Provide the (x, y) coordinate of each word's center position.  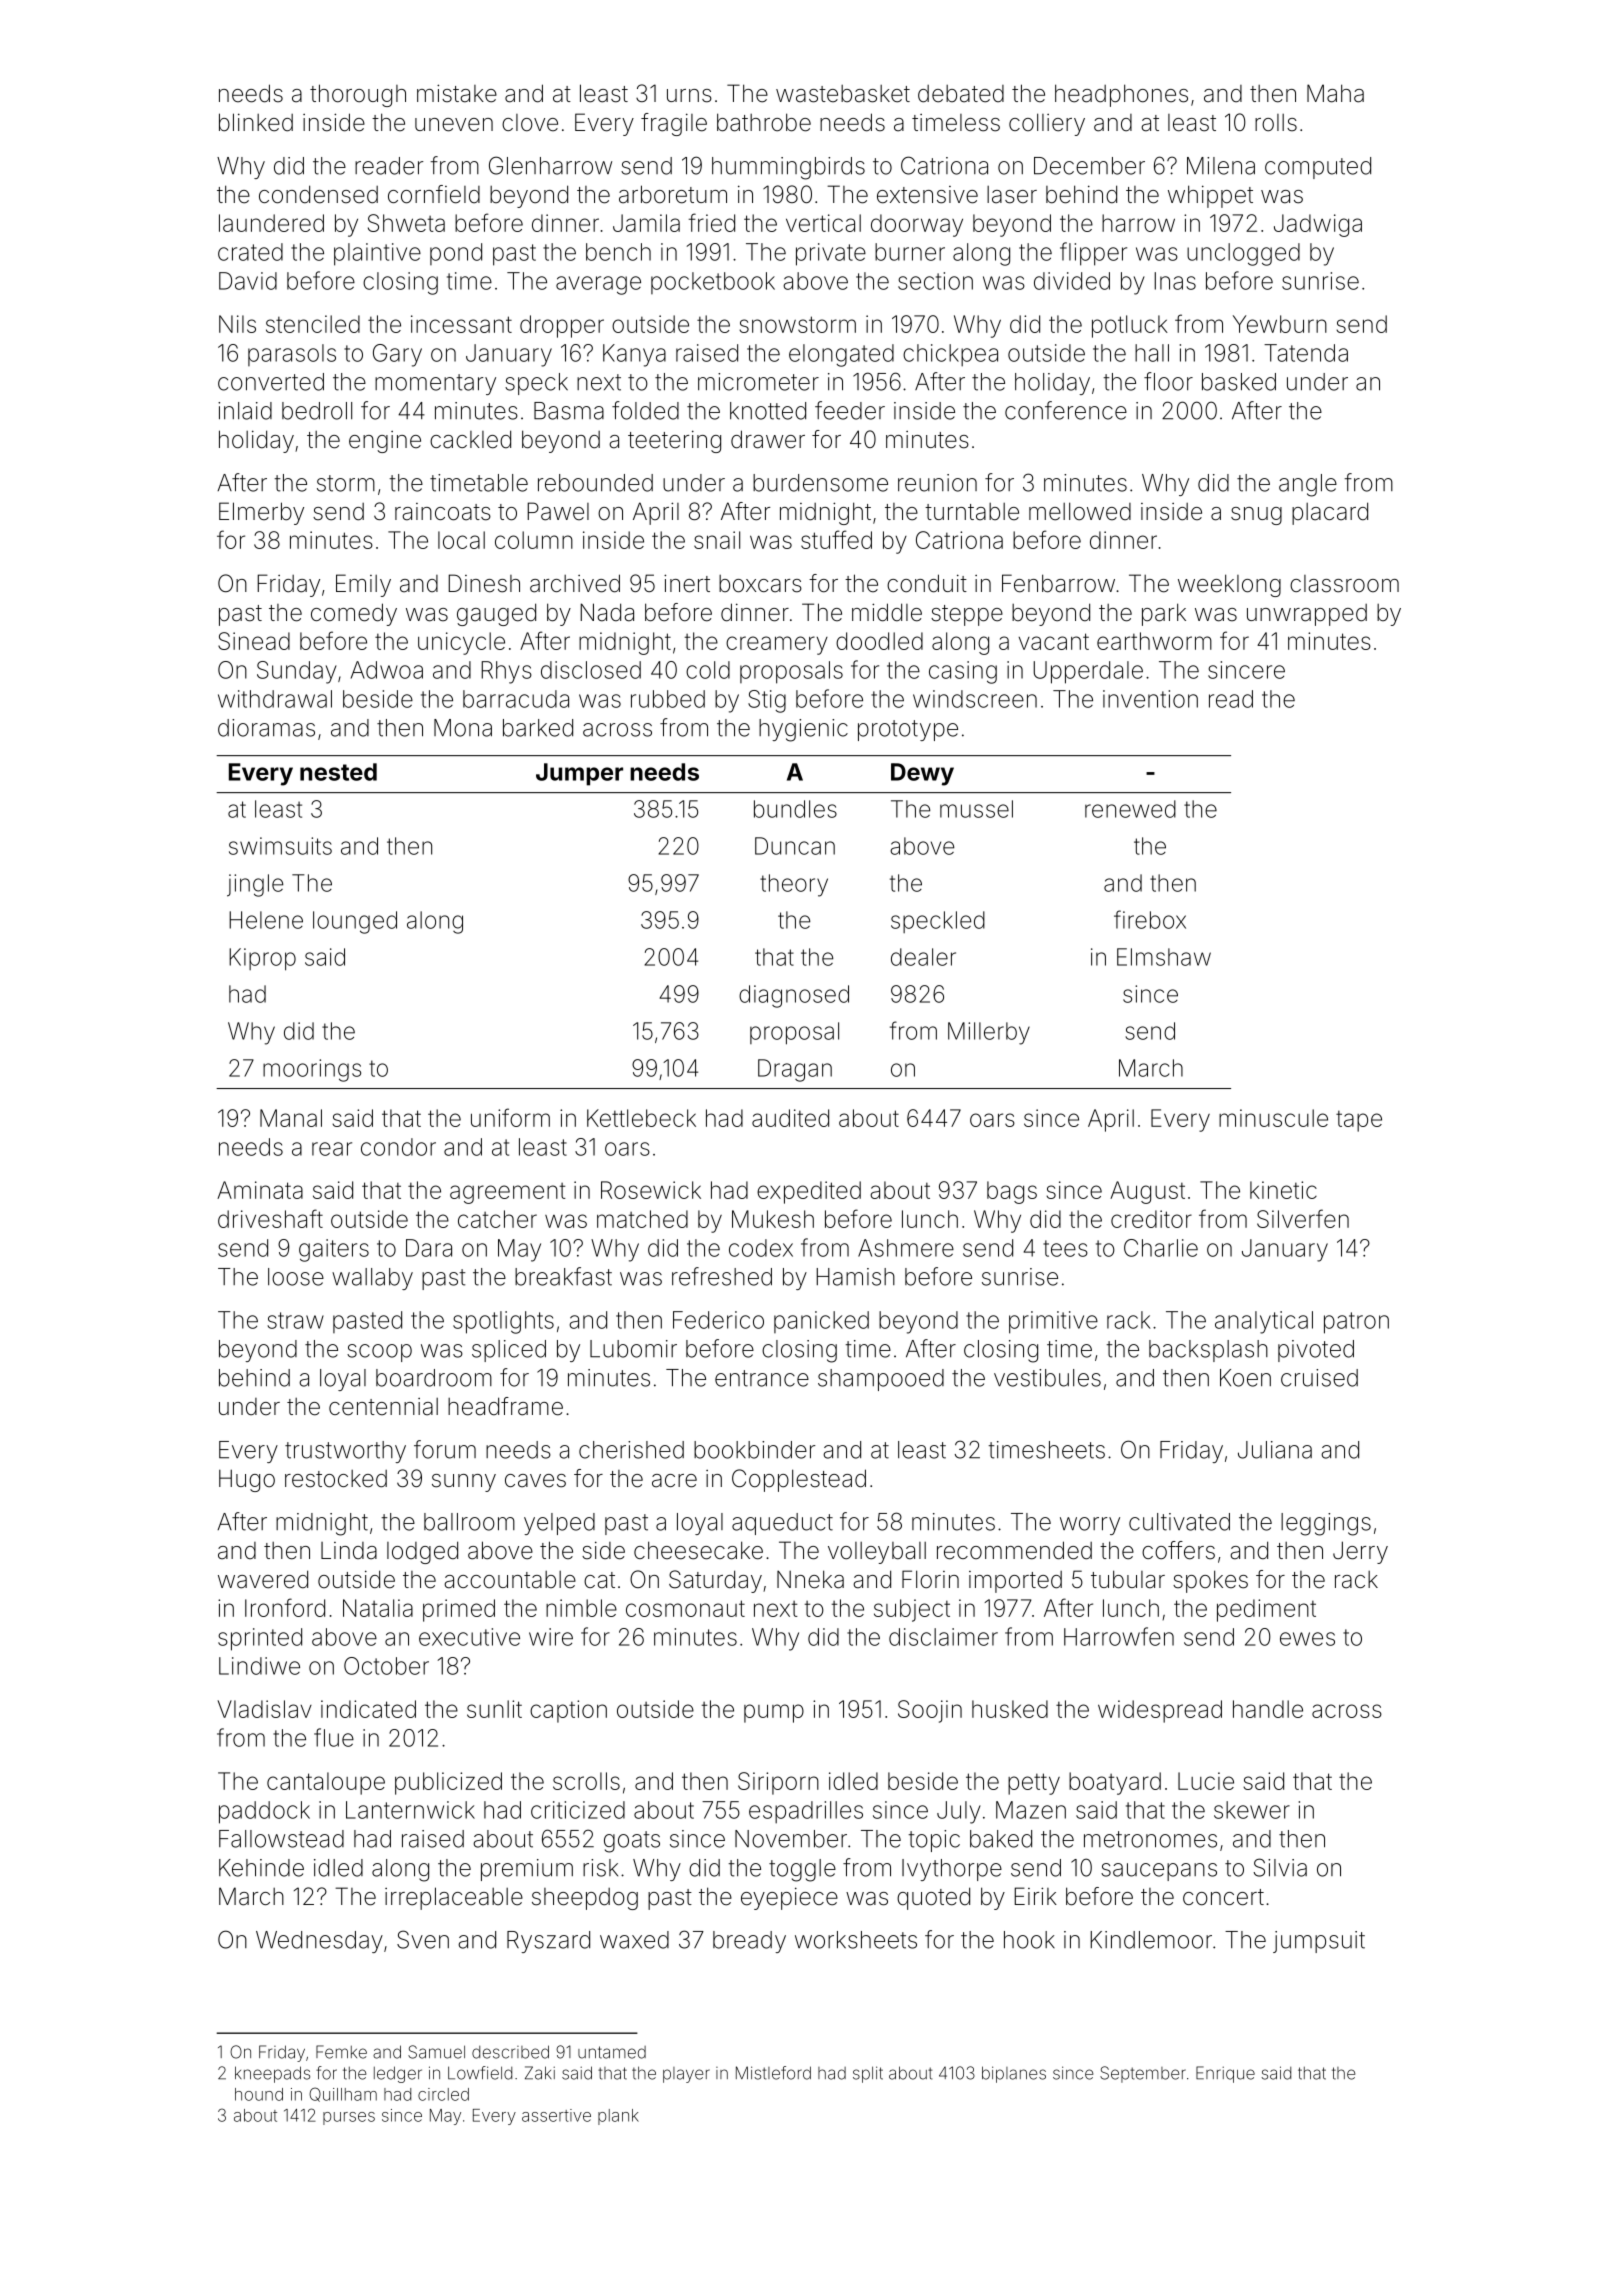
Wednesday (319, 1942)
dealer (923, 957)
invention (1150, 699)
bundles (795, 809)
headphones (1121, 95)
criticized (578, 1810)
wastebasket (843, 94)
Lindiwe (259, 1666)
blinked (256, 122)
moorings (312, 1070)
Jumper (579, 774)
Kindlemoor (1151, 1940)
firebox (1150, 919)
